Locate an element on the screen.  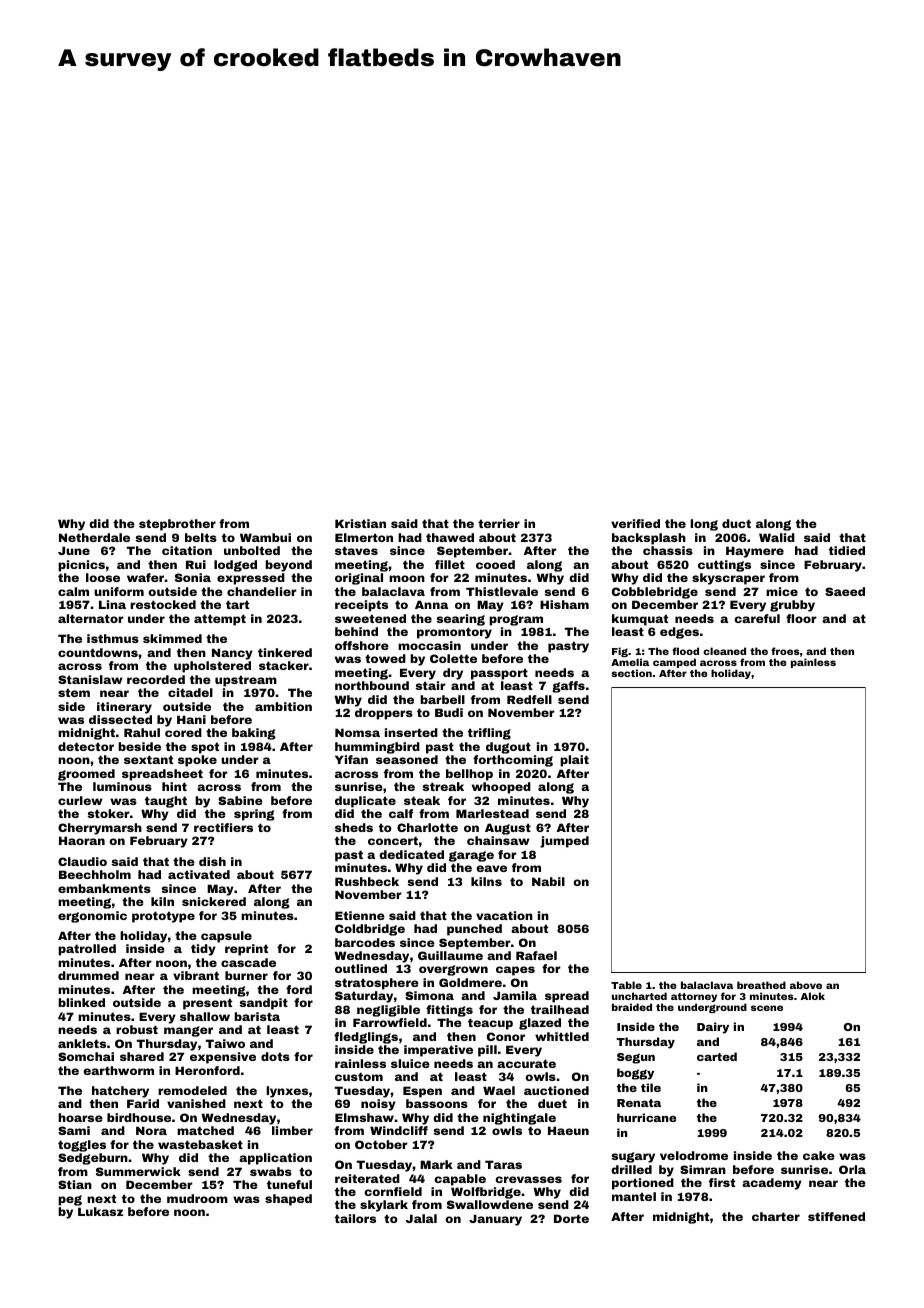
Taras is located at coordinates (503, 1164).
